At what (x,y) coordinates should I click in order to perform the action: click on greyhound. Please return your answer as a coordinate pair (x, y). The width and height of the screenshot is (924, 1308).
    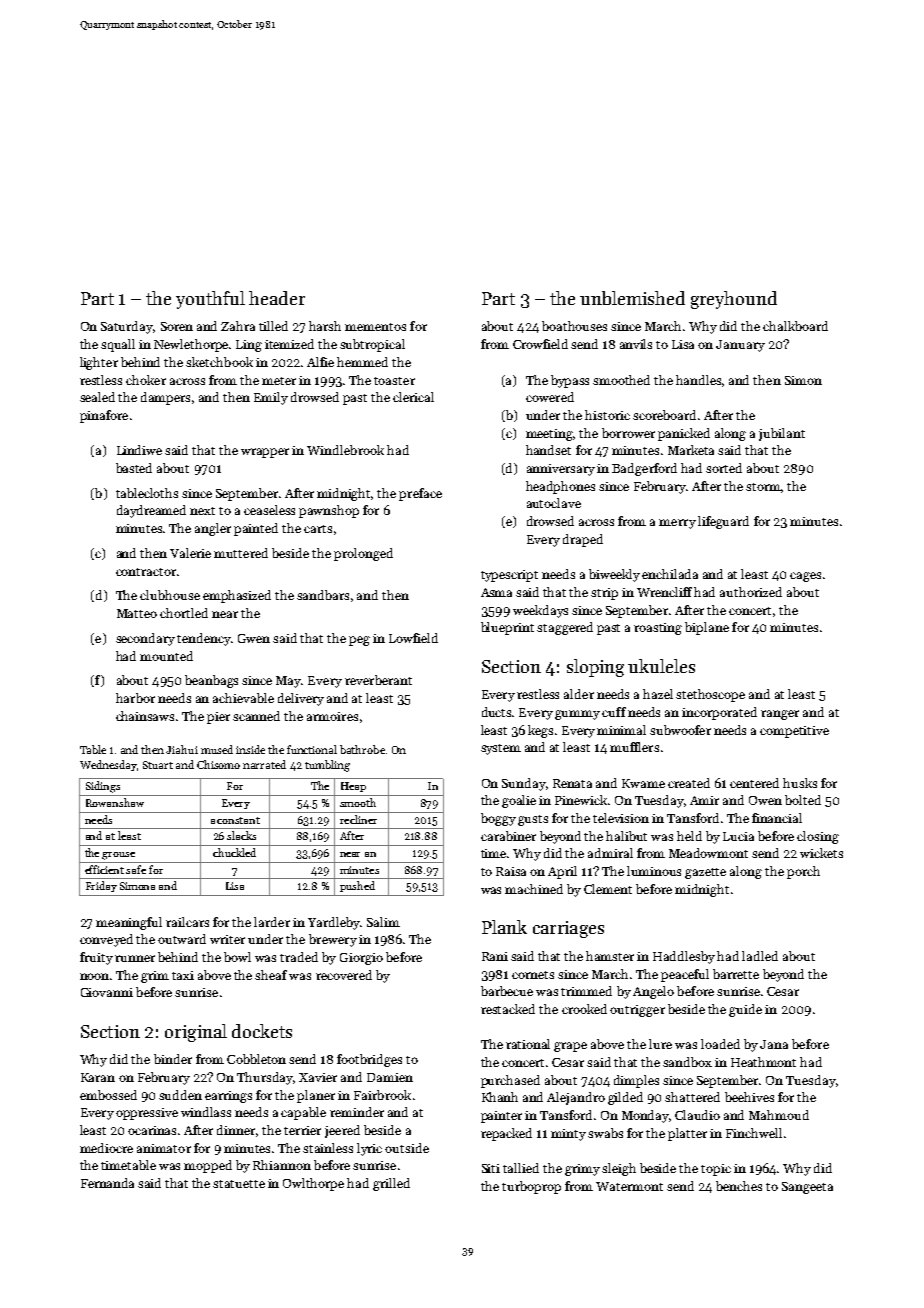
    Looking at the image, I should click on (734, 300).
